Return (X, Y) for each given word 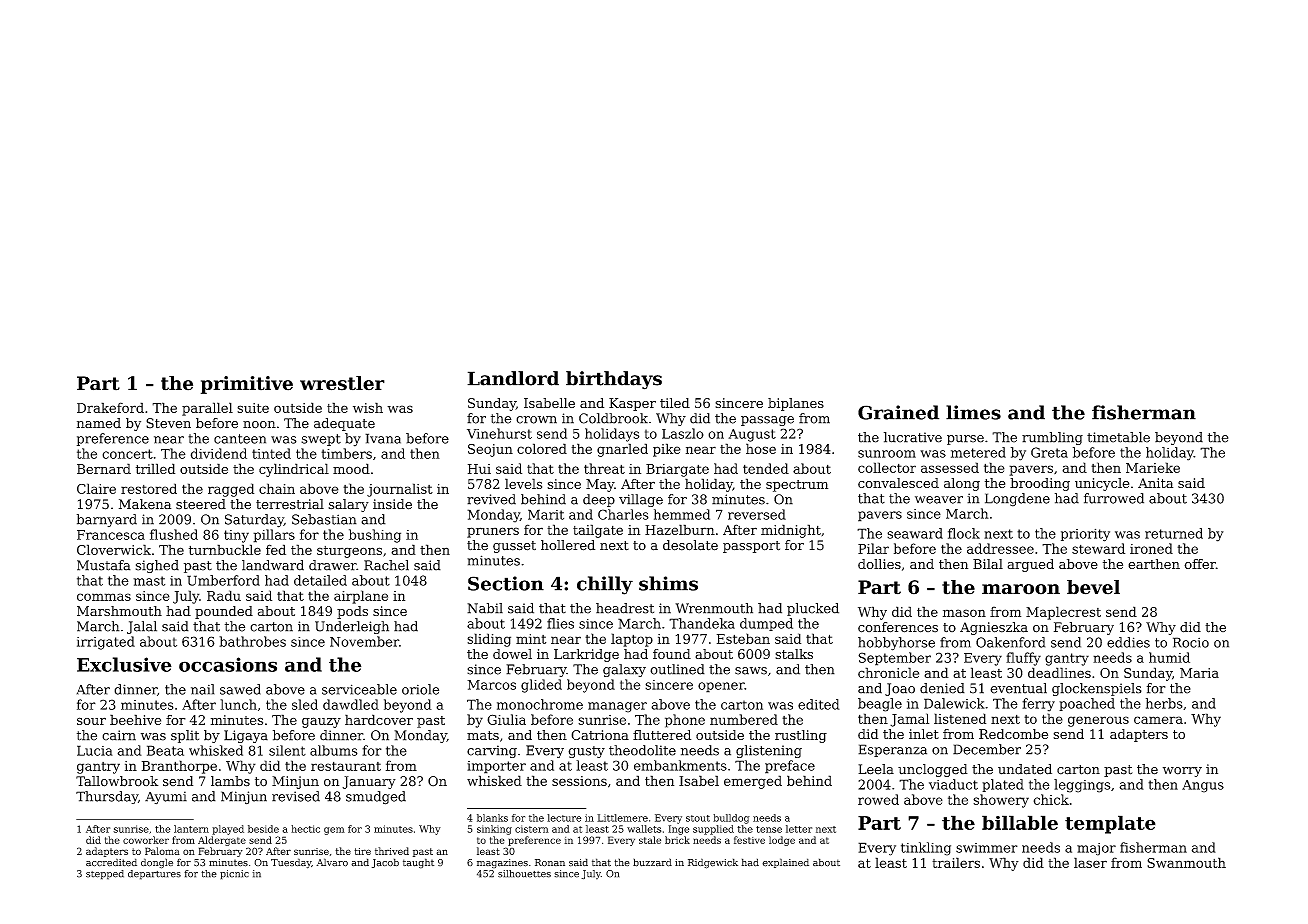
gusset (514, 547)
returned (1174, 533)
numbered (744, 719)
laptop (632, 640)
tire (362, 851)
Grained (898, 412)
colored (542, 448)
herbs (1164, 703)
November (364, 641)
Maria (1199, 673)
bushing (375, 536)
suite (253, 408)
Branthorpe (179, 767)
